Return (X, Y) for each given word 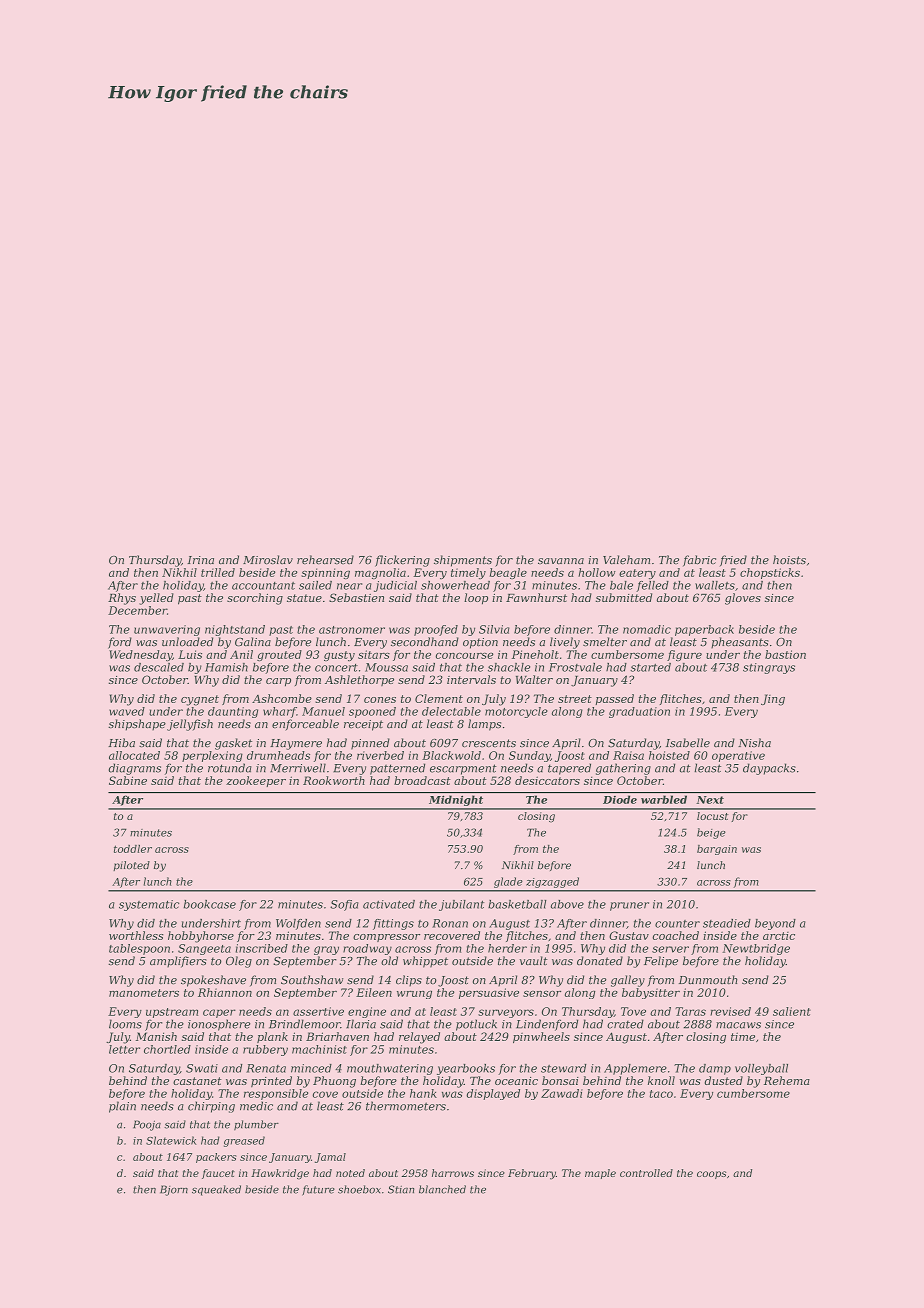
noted (350, 1173)
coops (711, 1175)
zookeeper (256, 781)
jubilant (461, 905)
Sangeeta (204, 949)
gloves (743, 599)
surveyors (506, 1013)
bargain (717, 850)
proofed (436, 630)
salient (792, 1011)
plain (122, 1107)
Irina (200, 560)
